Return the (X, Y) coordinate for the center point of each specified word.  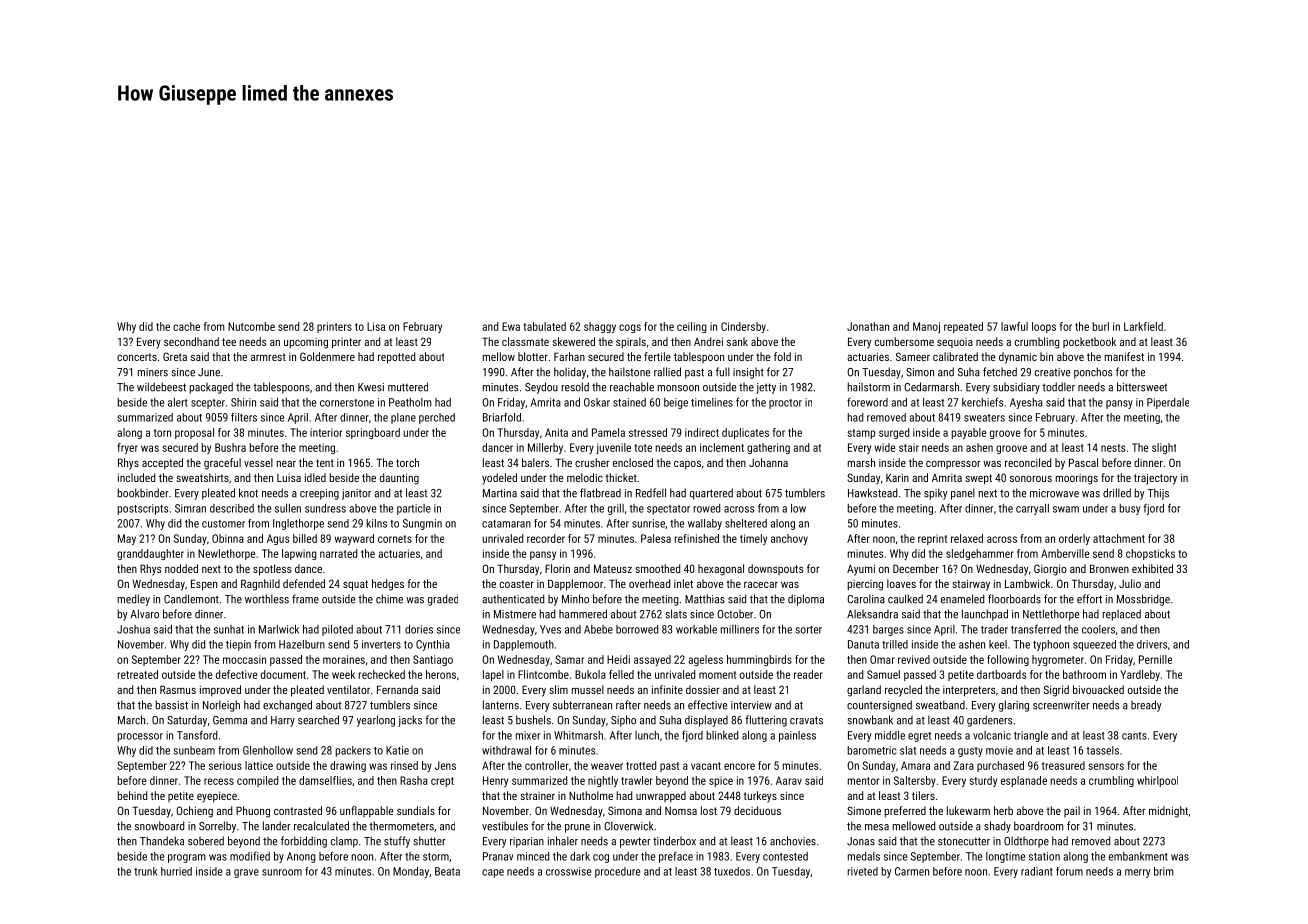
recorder (546, 538)
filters (244, 417)
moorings (1077, 479)
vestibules (505, 826)
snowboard (159, 826)
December (916, 568)
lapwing (299, 554)
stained (629, 402)
